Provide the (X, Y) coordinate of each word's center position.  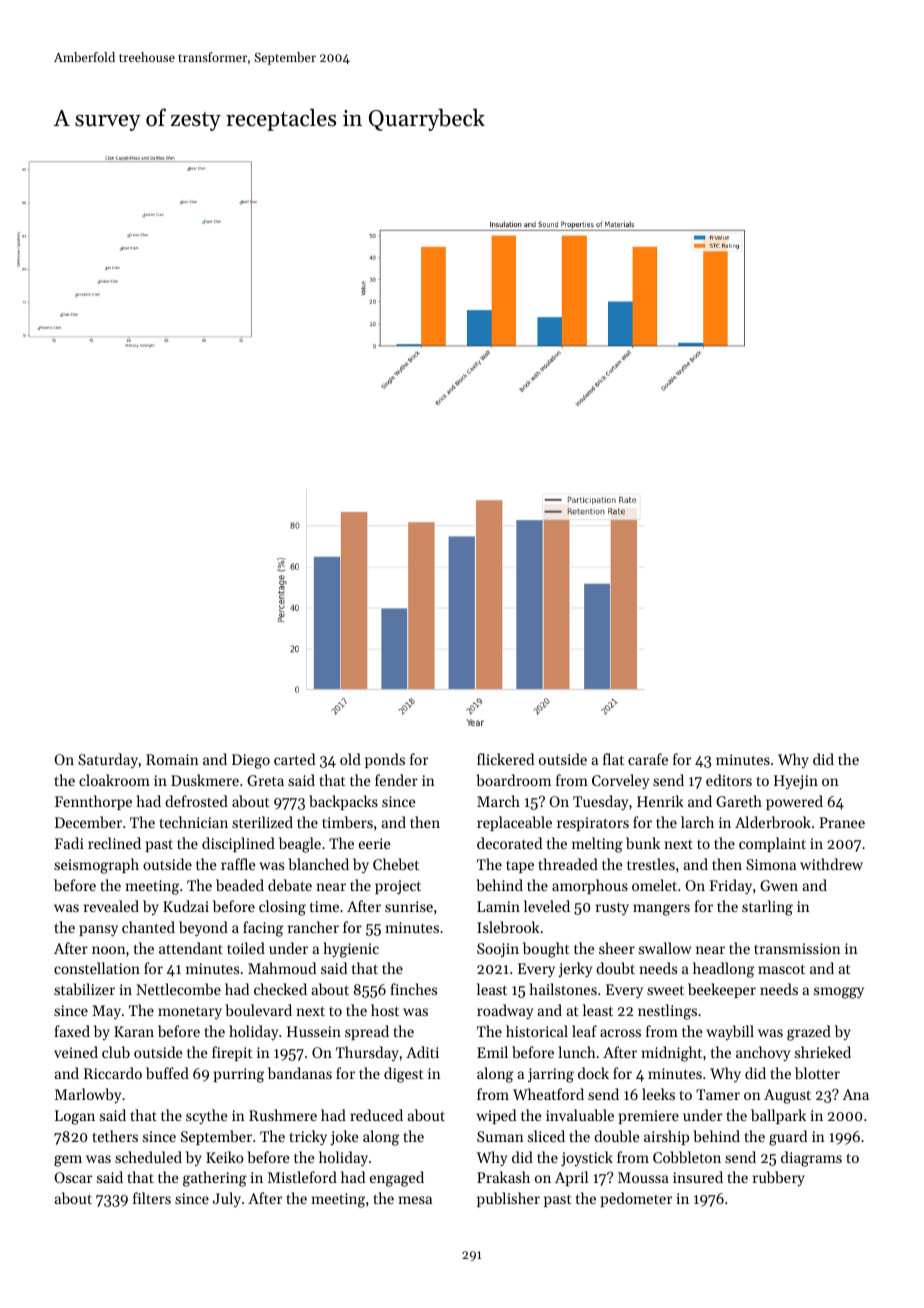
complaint (772, 844)
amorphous (590, 886)
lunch (577, 1052)
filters (152, 1198)
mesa (415, 1200)
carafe (648, 759)
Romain (172, 759)
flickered (505, 759)
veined (76, 1052)
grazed (809, 1033)
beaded (240, 885)
